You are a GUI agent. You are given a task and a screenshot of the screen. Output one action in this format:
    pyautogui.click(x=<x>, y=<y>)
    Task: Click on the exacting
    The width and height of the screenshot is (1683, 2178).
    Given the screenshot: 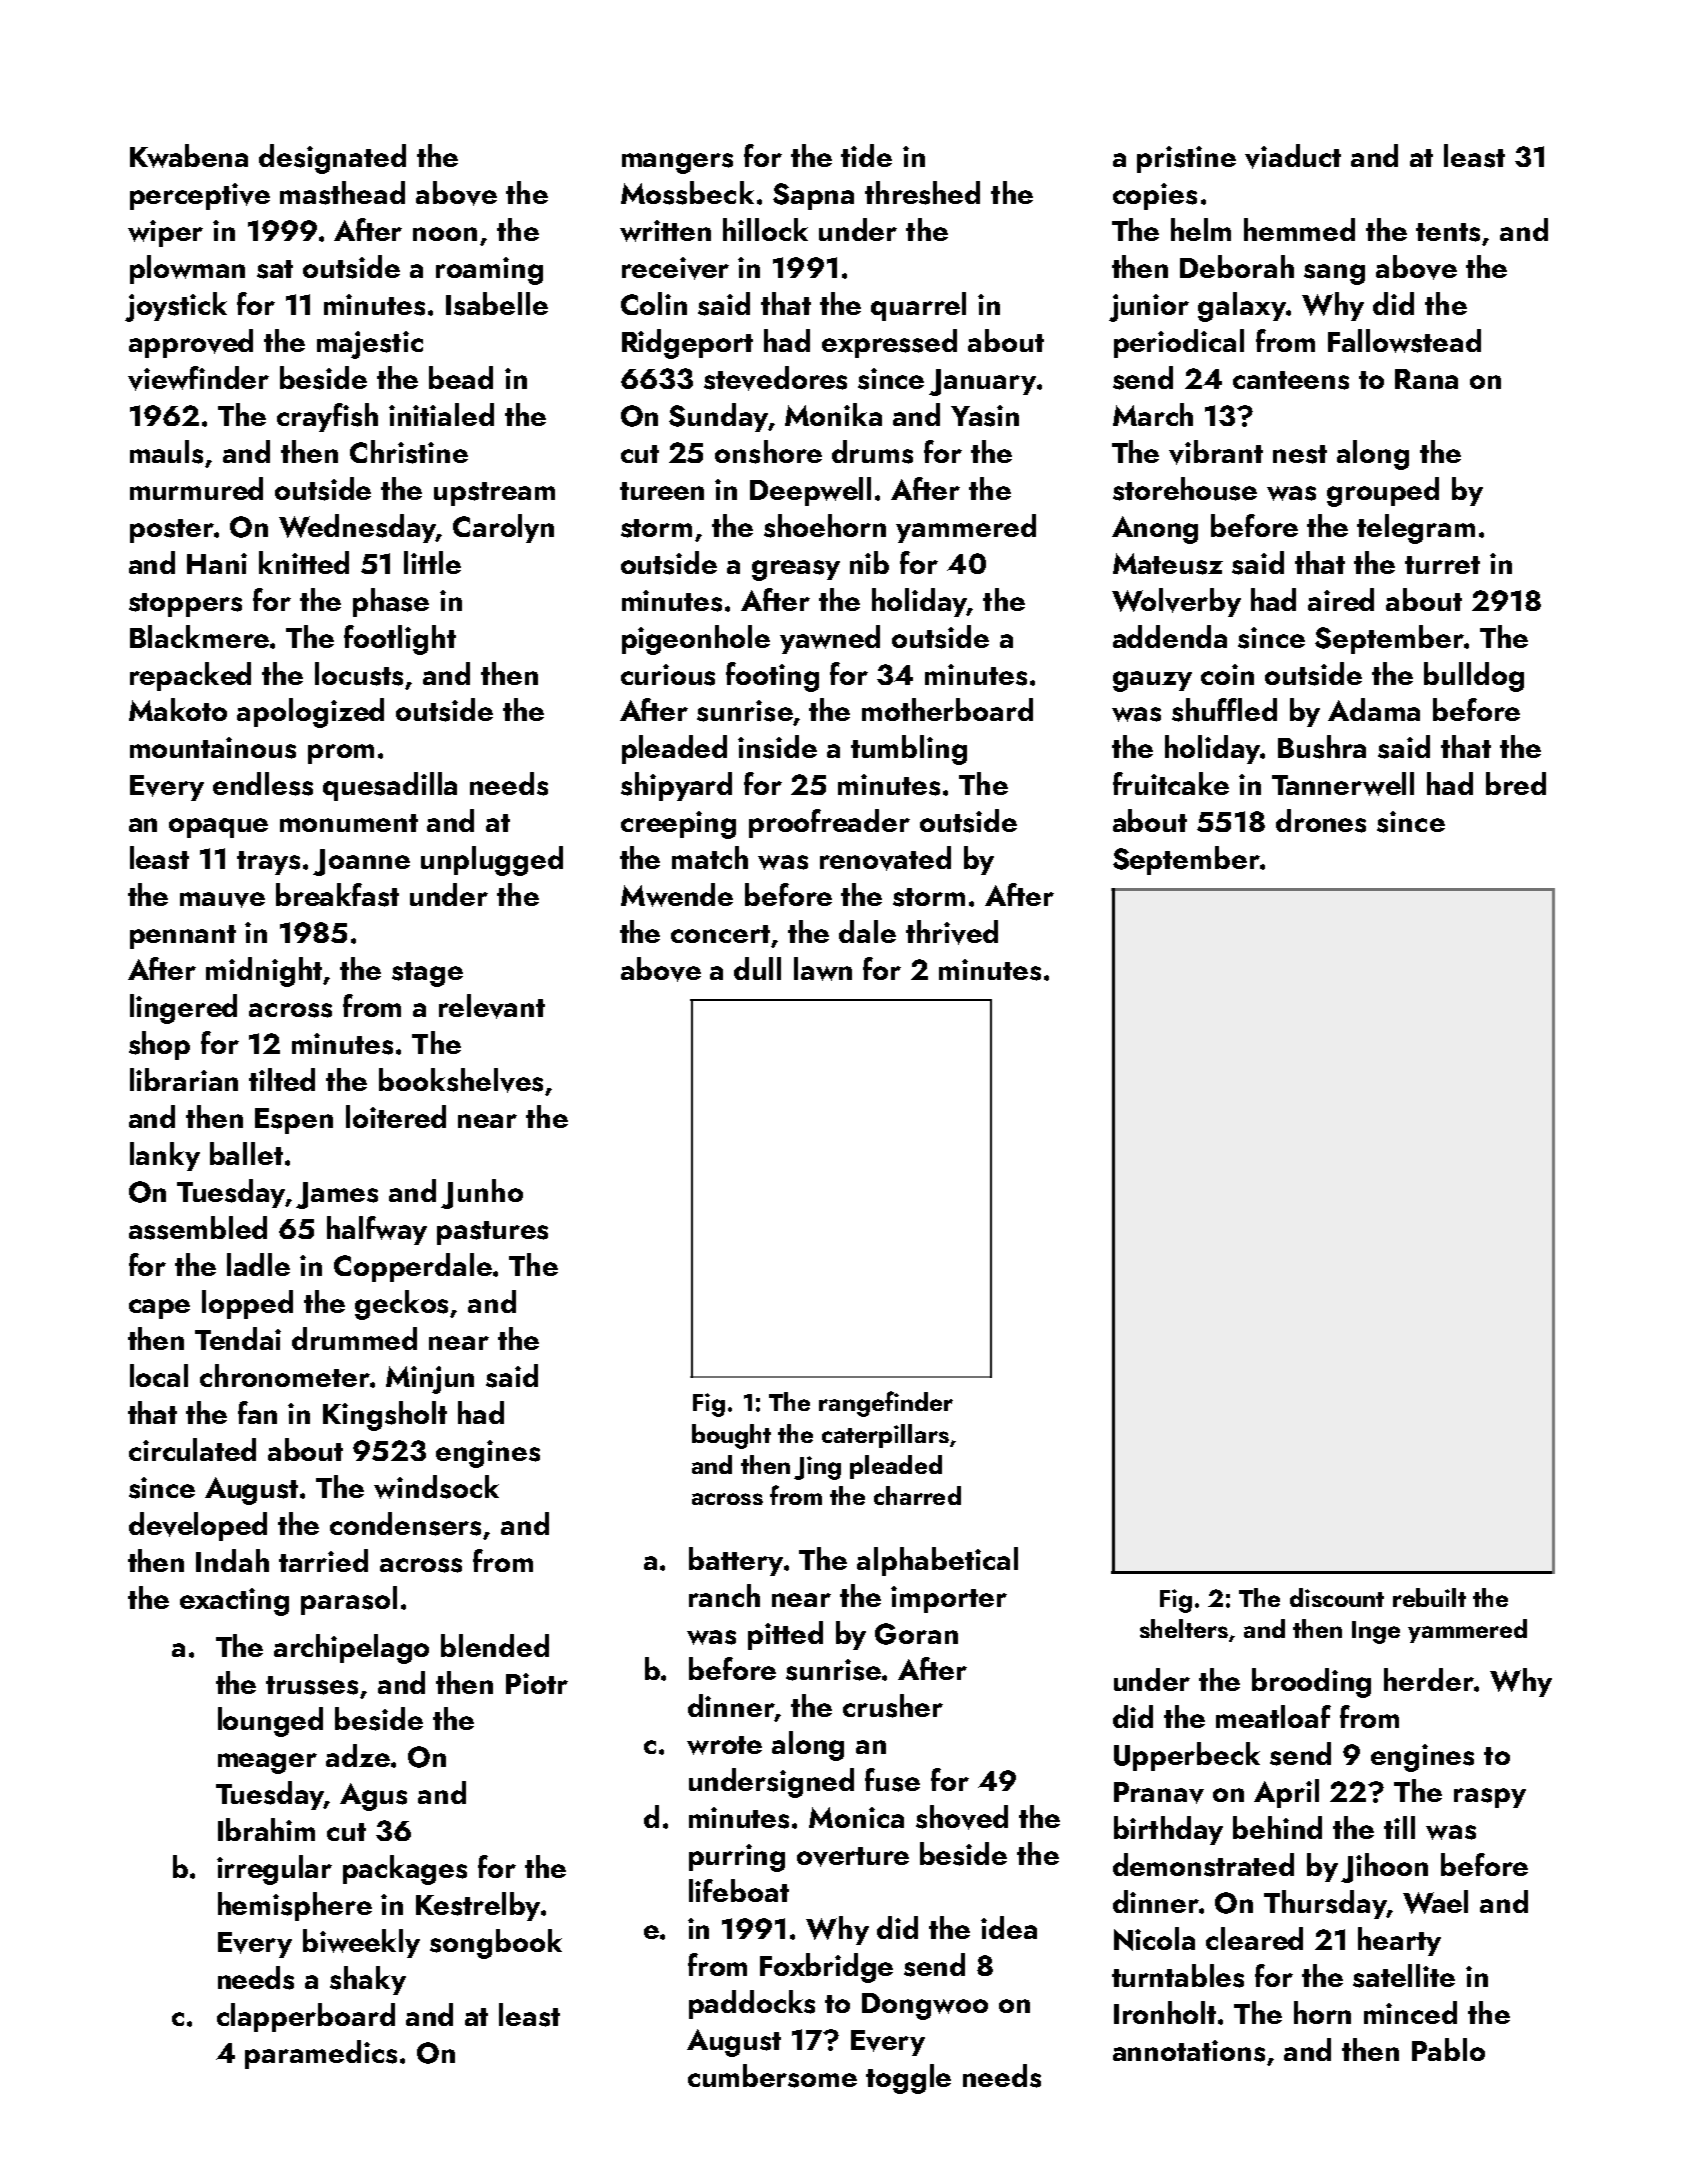 What is the action you would take?
    pyautogui.click(x=234, y=1602)
